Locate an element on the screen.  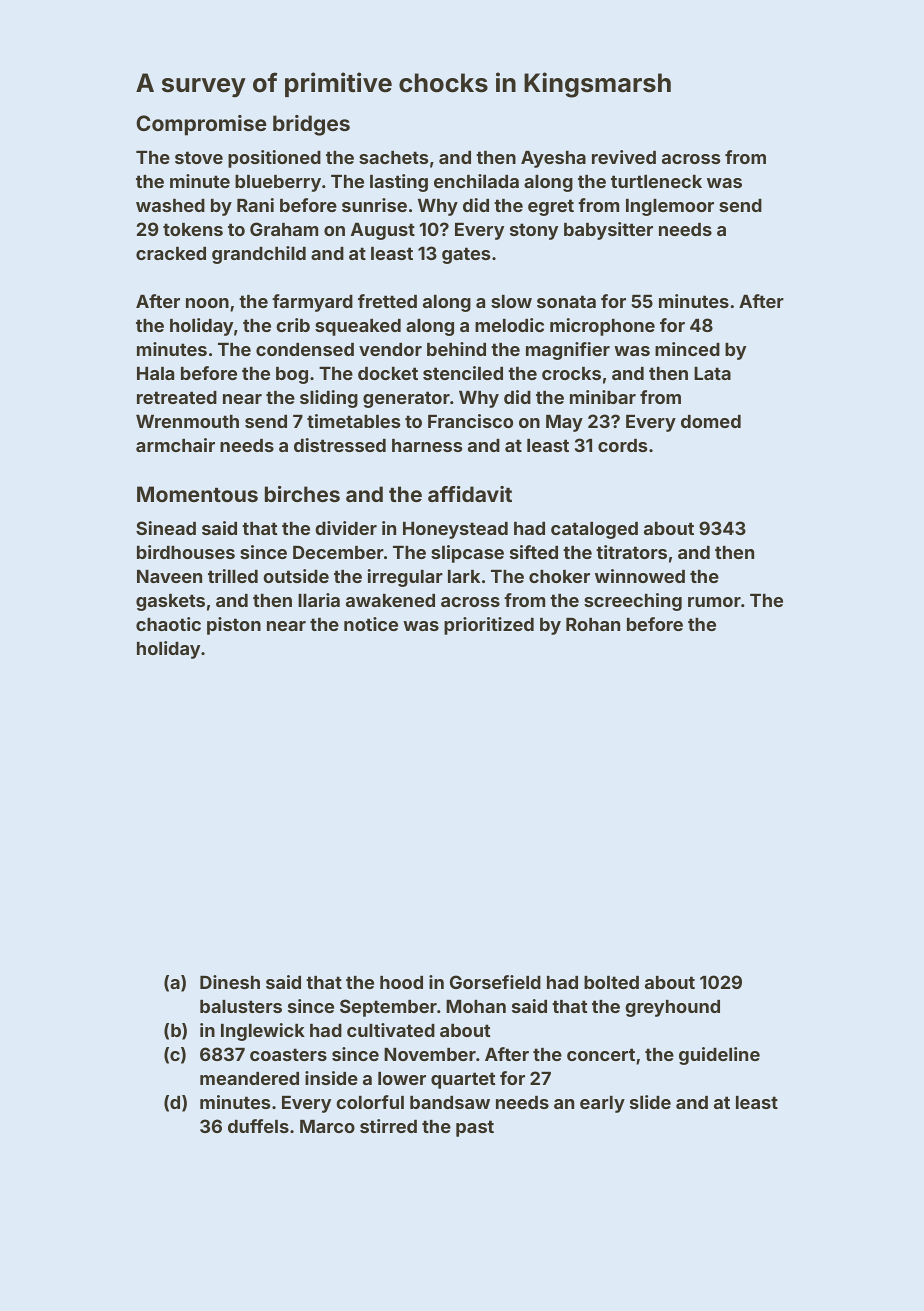
meandered is located at coordinates (249, 1078).
